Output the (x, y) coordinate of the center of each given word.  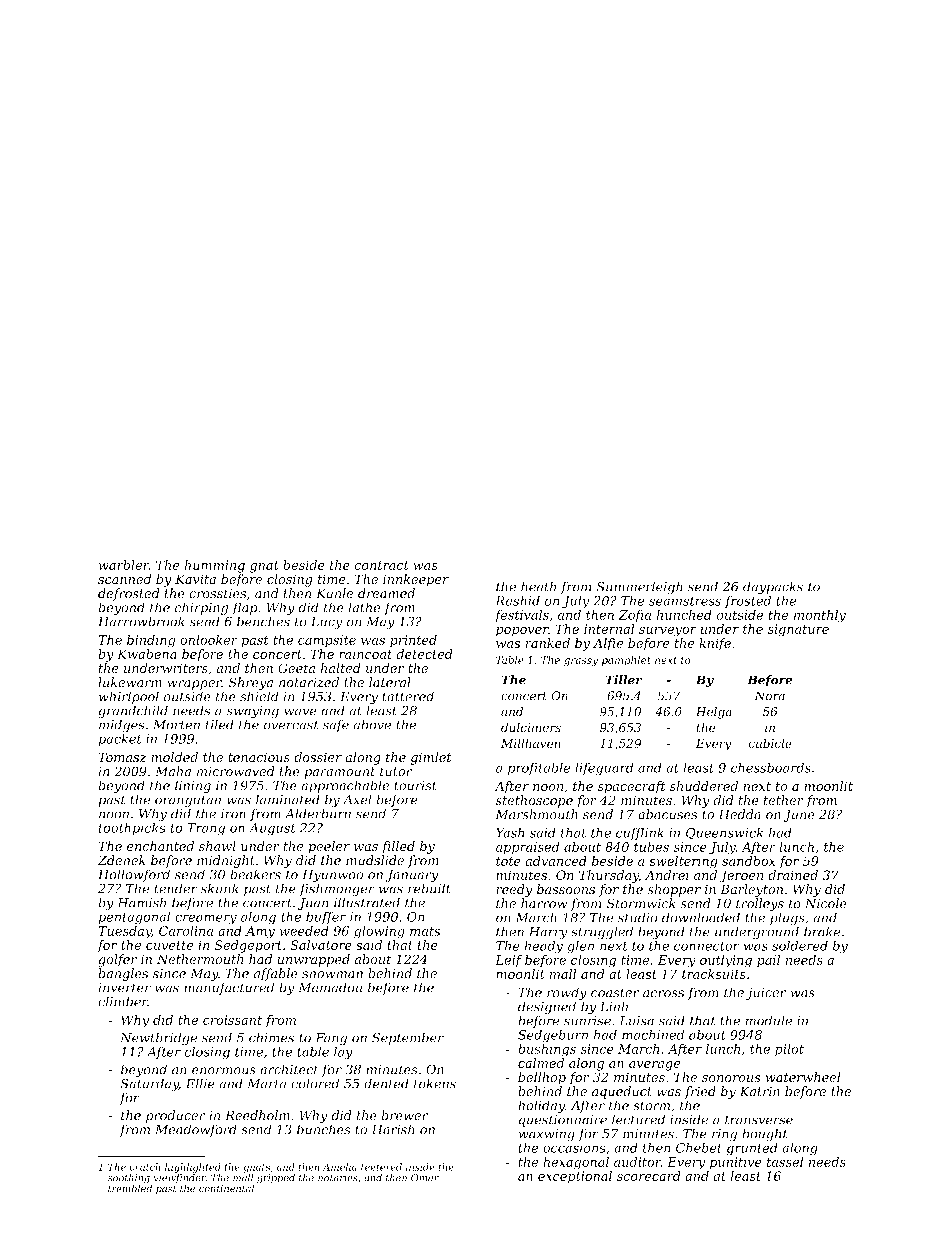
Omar (425, 1178)
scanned (124, 579)
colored (315, 1083)
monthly (820, 616)
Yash (510, 832)
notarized (309, 682)
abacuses (667, 814)
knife (715, 644)
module (768, 1020)
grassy (581, 662)
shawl (217, 846)
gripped (276, 1179)
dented (386, 1083)
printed (413, 641)
